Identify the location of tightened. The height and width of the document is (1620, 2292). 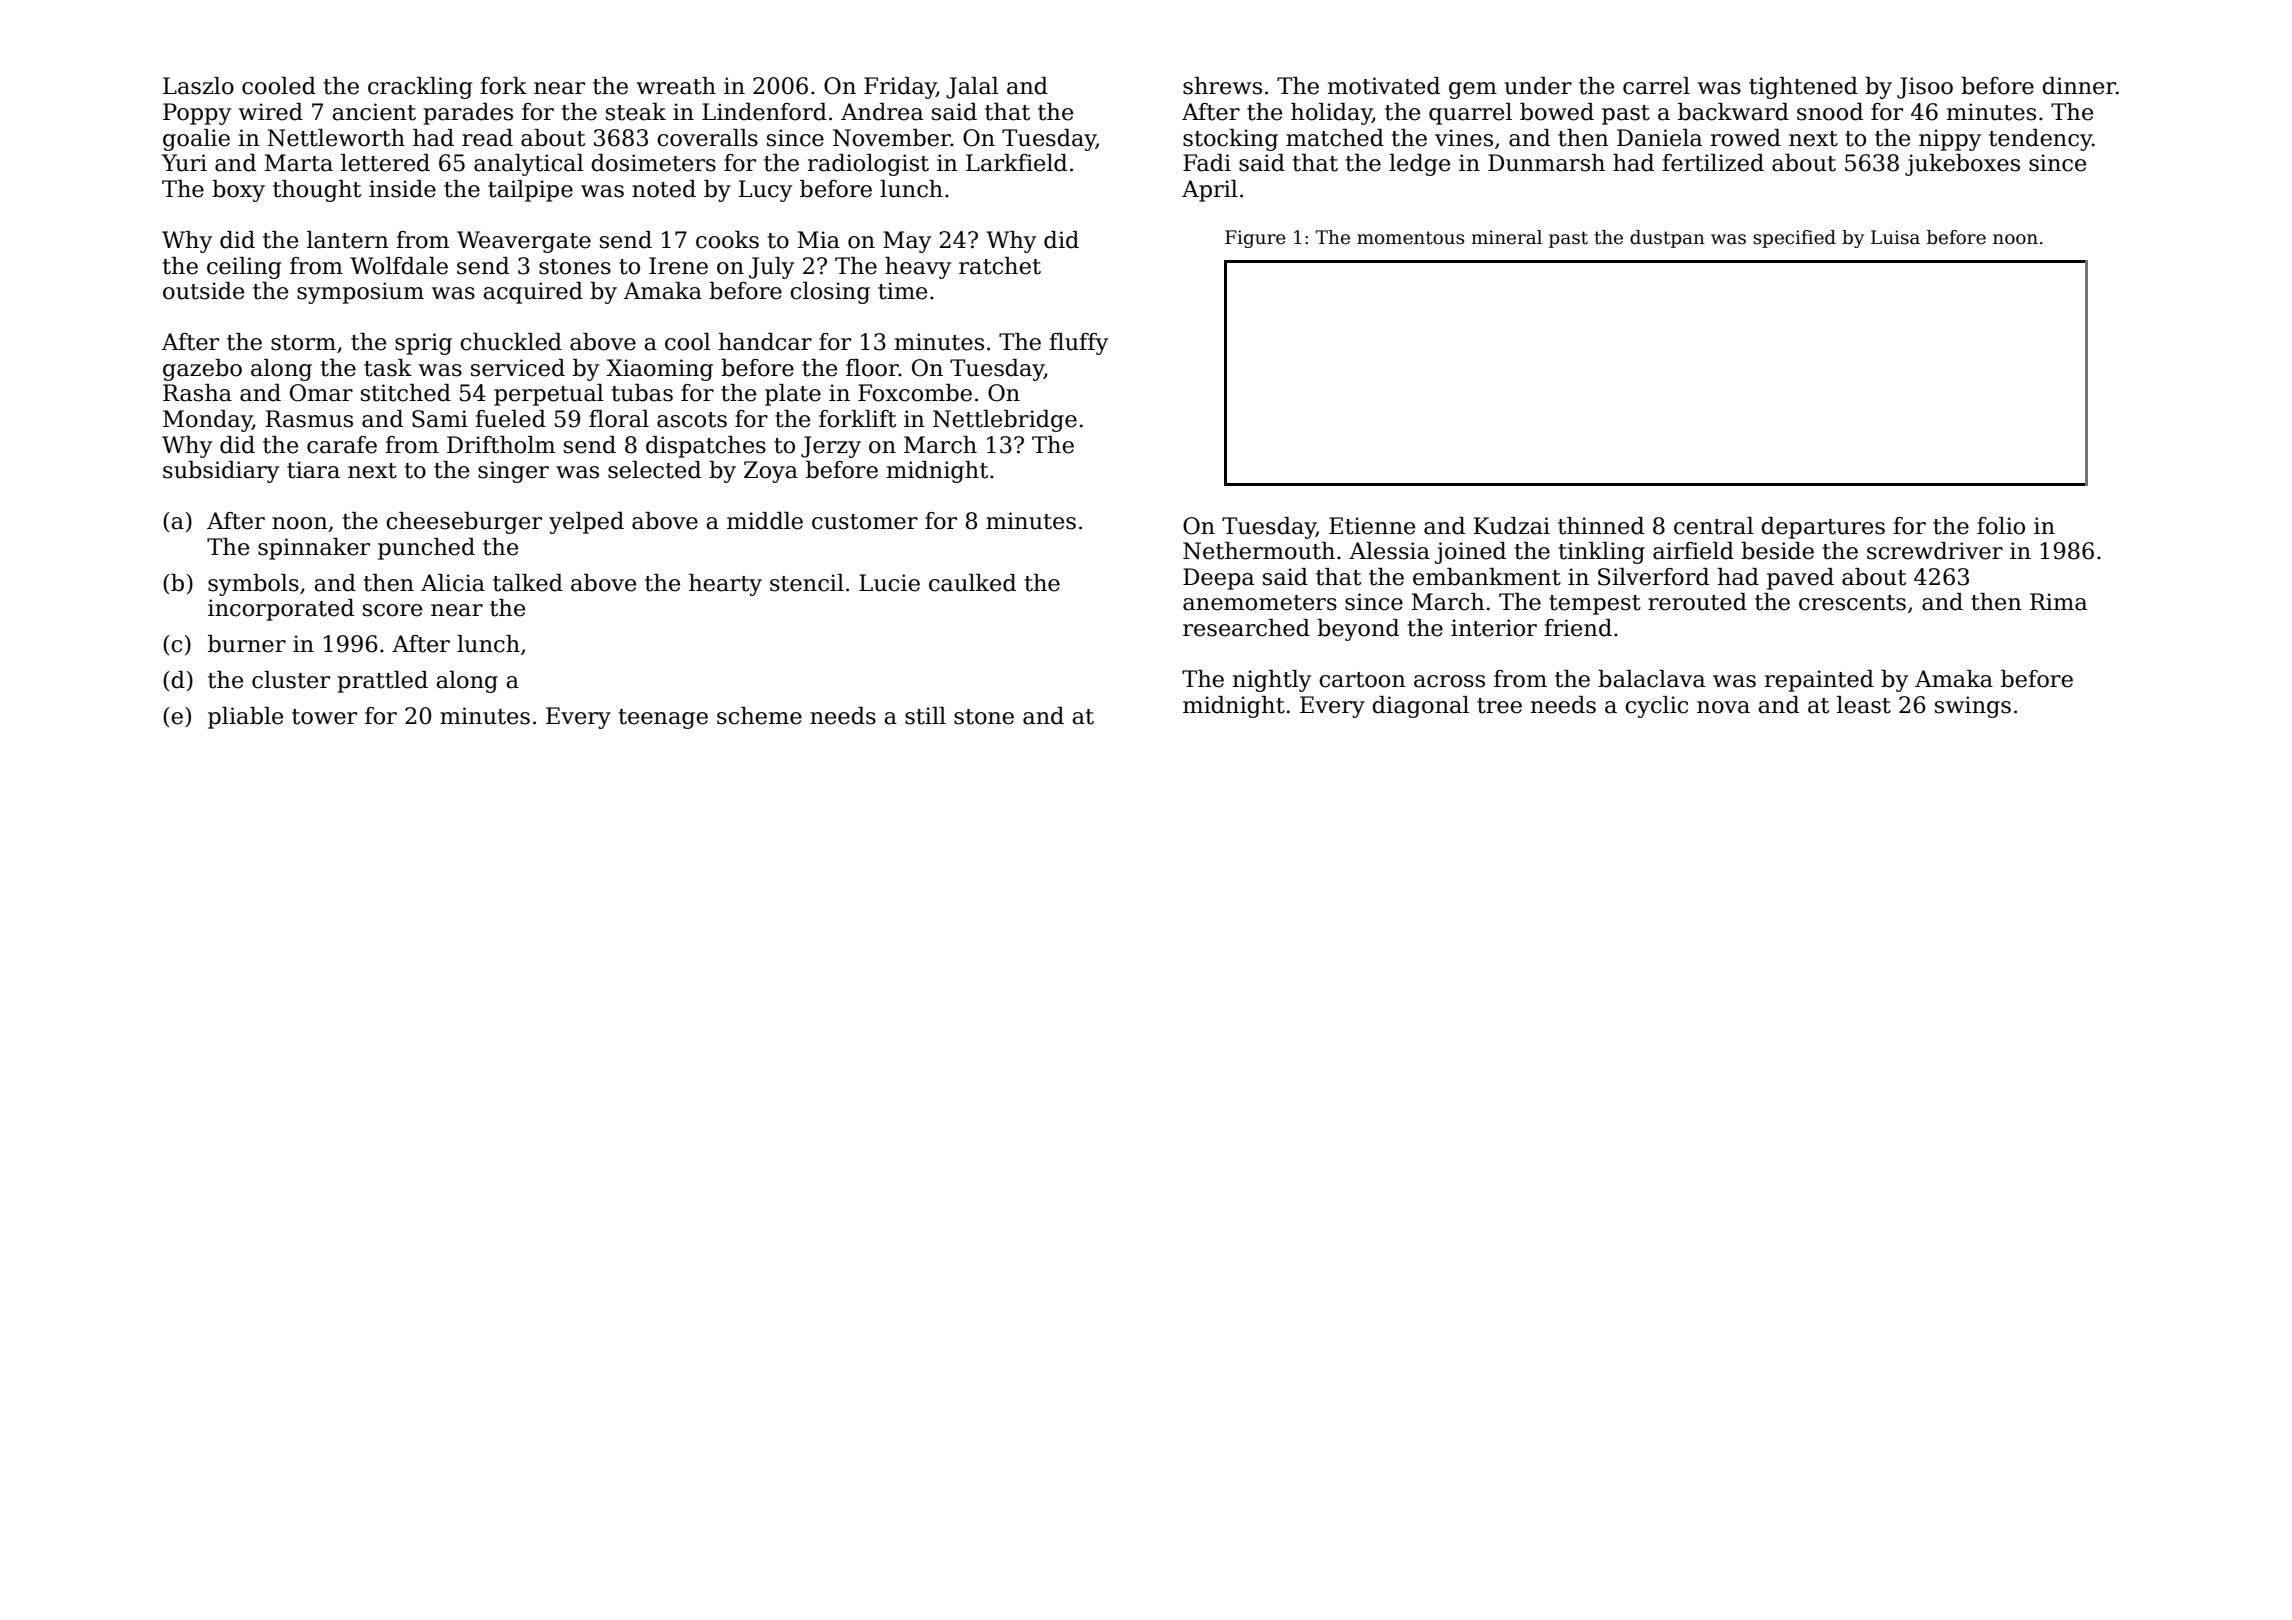
(1803, 88).
